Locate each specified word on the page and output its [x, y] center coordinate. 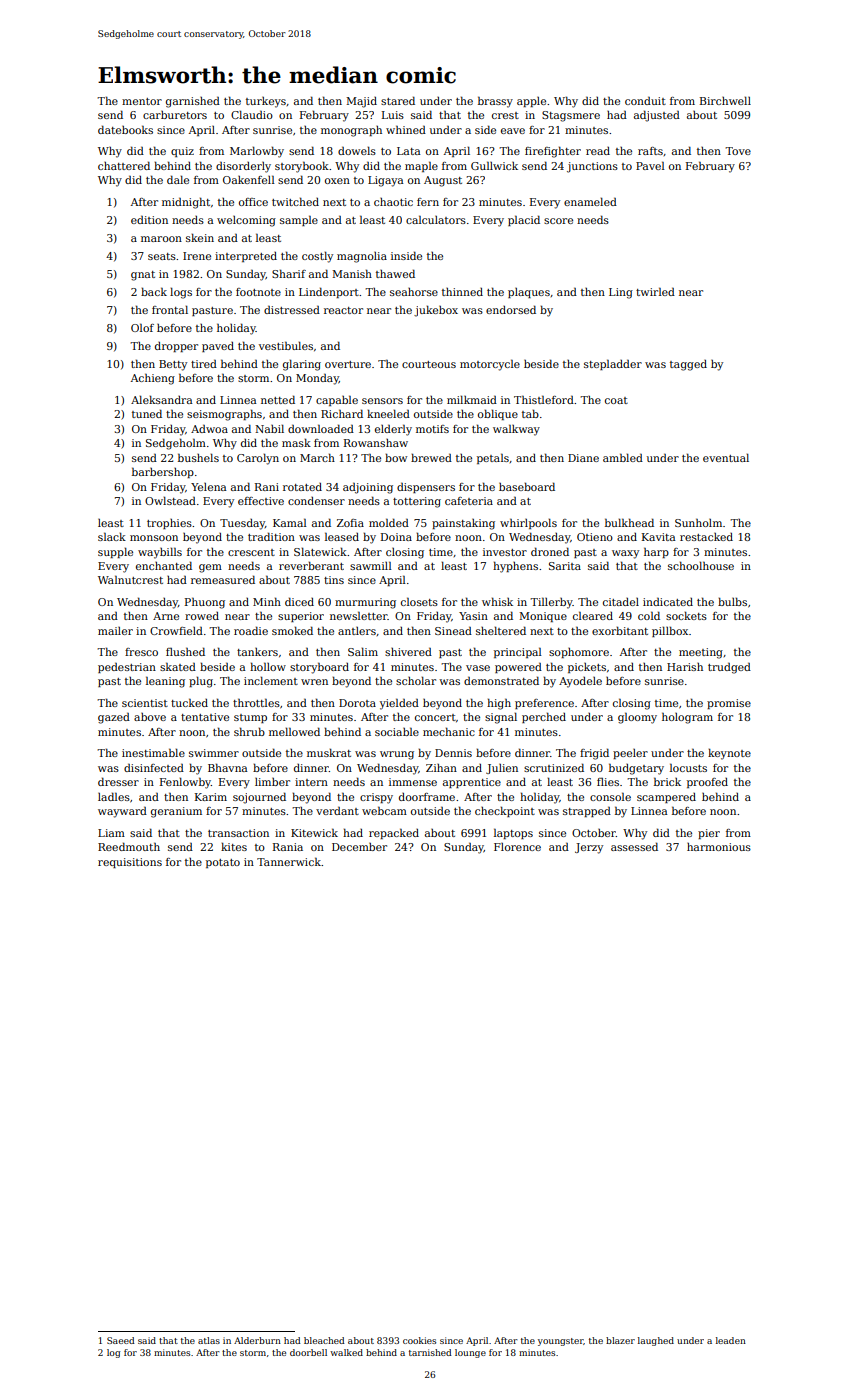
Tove [738, 151]
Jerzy [589, 848]
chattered [124, 165]
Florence [517, 847]
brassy [495, 102]
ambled [623, 457]
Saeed [121, 1340]
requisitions [130, 863]
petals [493, 458]
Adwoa [209, 428]
